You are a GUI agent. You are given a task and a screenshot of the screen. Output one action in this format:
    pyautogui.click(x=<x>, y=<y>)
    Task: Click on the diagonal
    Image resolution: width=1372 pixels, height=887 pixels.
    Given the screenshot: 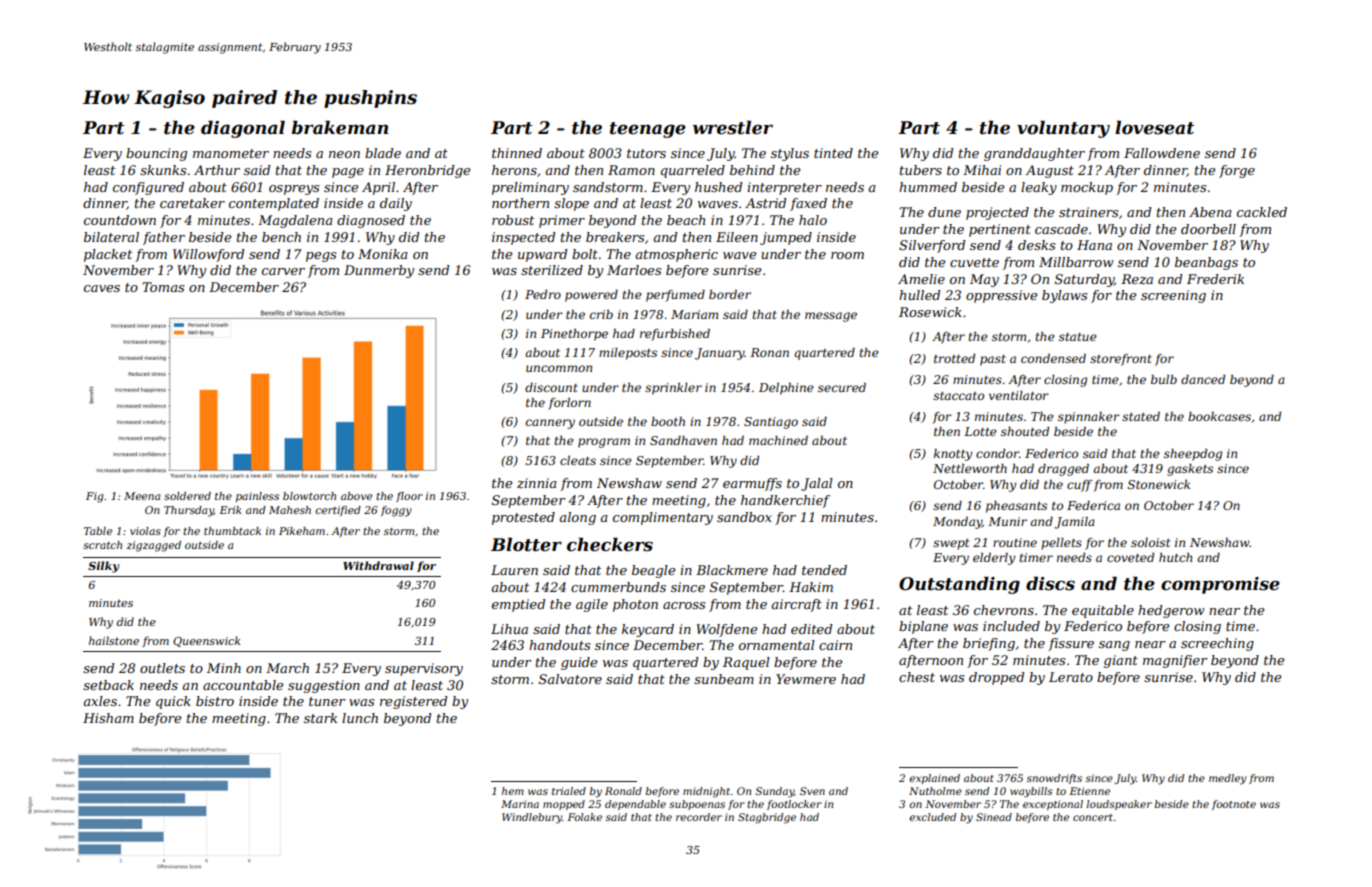 What is the action you would take?
    pyautogui.click(x=243, y=129)
